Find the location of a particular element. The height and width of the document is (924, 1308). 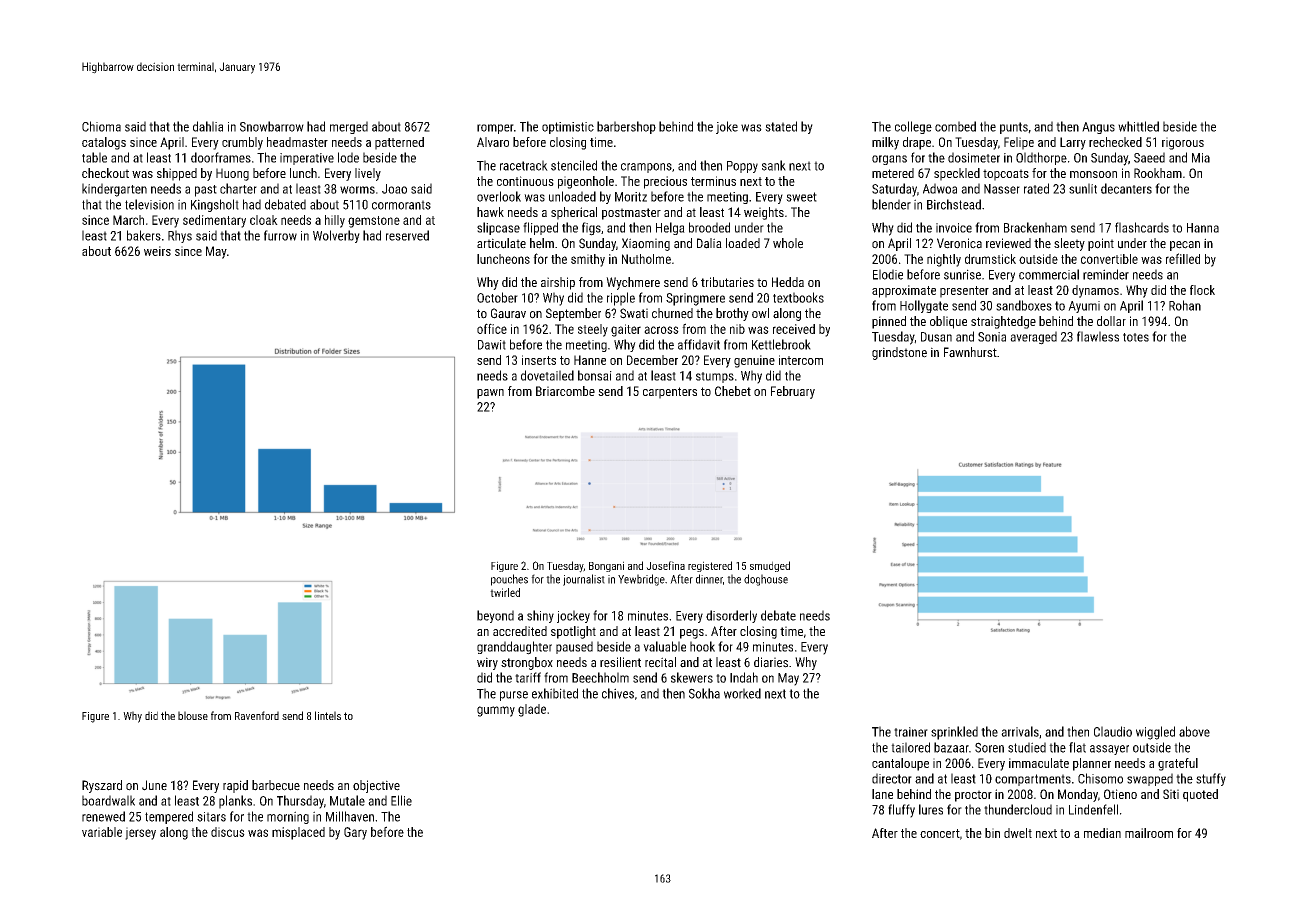

resilient is located at coordinates (620, 662).
